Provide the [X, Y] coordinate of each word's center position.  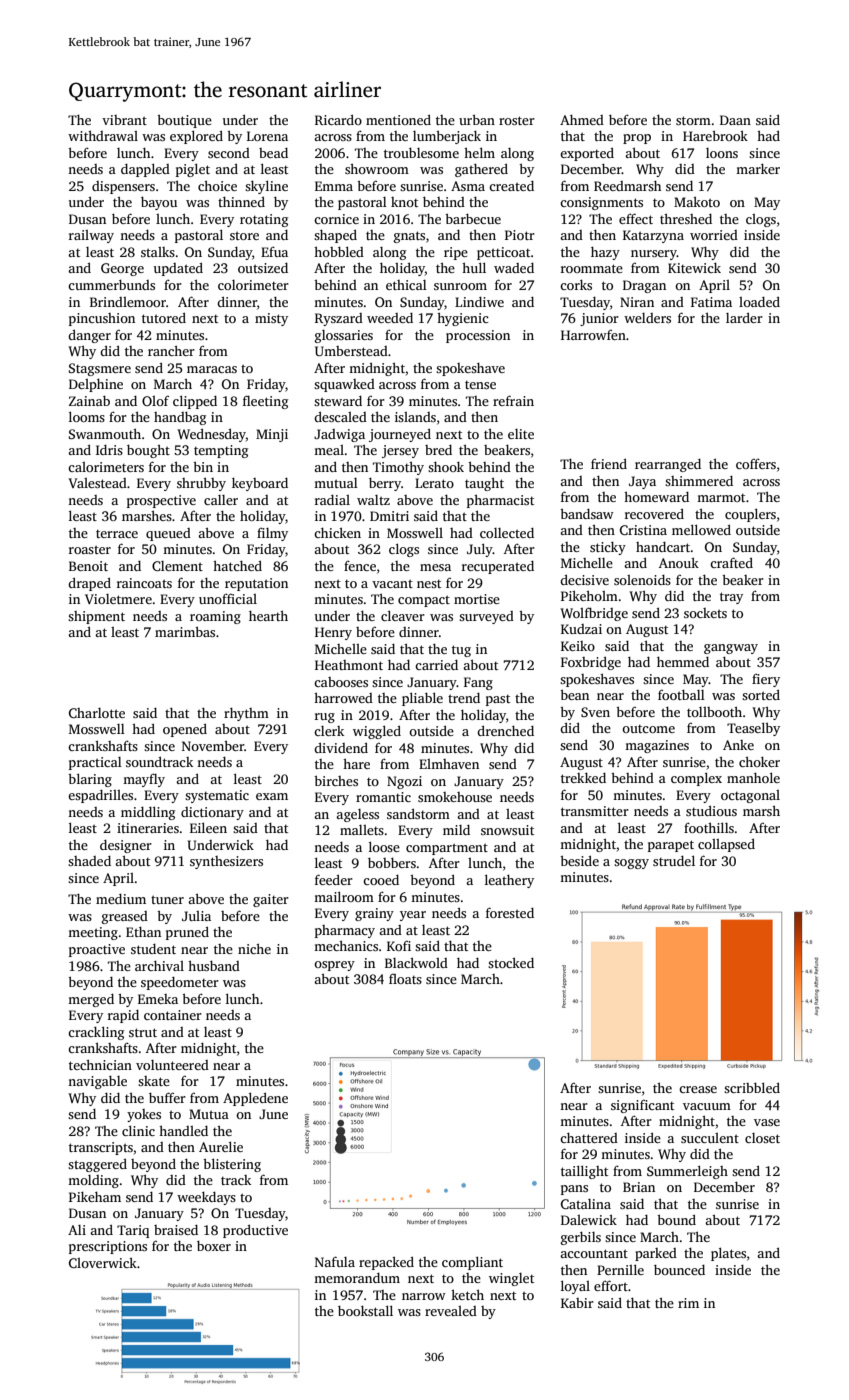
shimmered [699, 481]
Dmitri [389, 516]
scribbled [752, 1087]
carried [436, 665]
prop [637, 139]
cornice [336, 219]
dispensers [123, 187]
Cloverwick [103, 1262]
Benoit [88, 566]
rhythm [246, 714]
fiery [766, 680]
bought [148, 451]
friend [609, 463]
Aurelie [221, 1146]
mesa [435, 567]
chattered [589, 1138]
